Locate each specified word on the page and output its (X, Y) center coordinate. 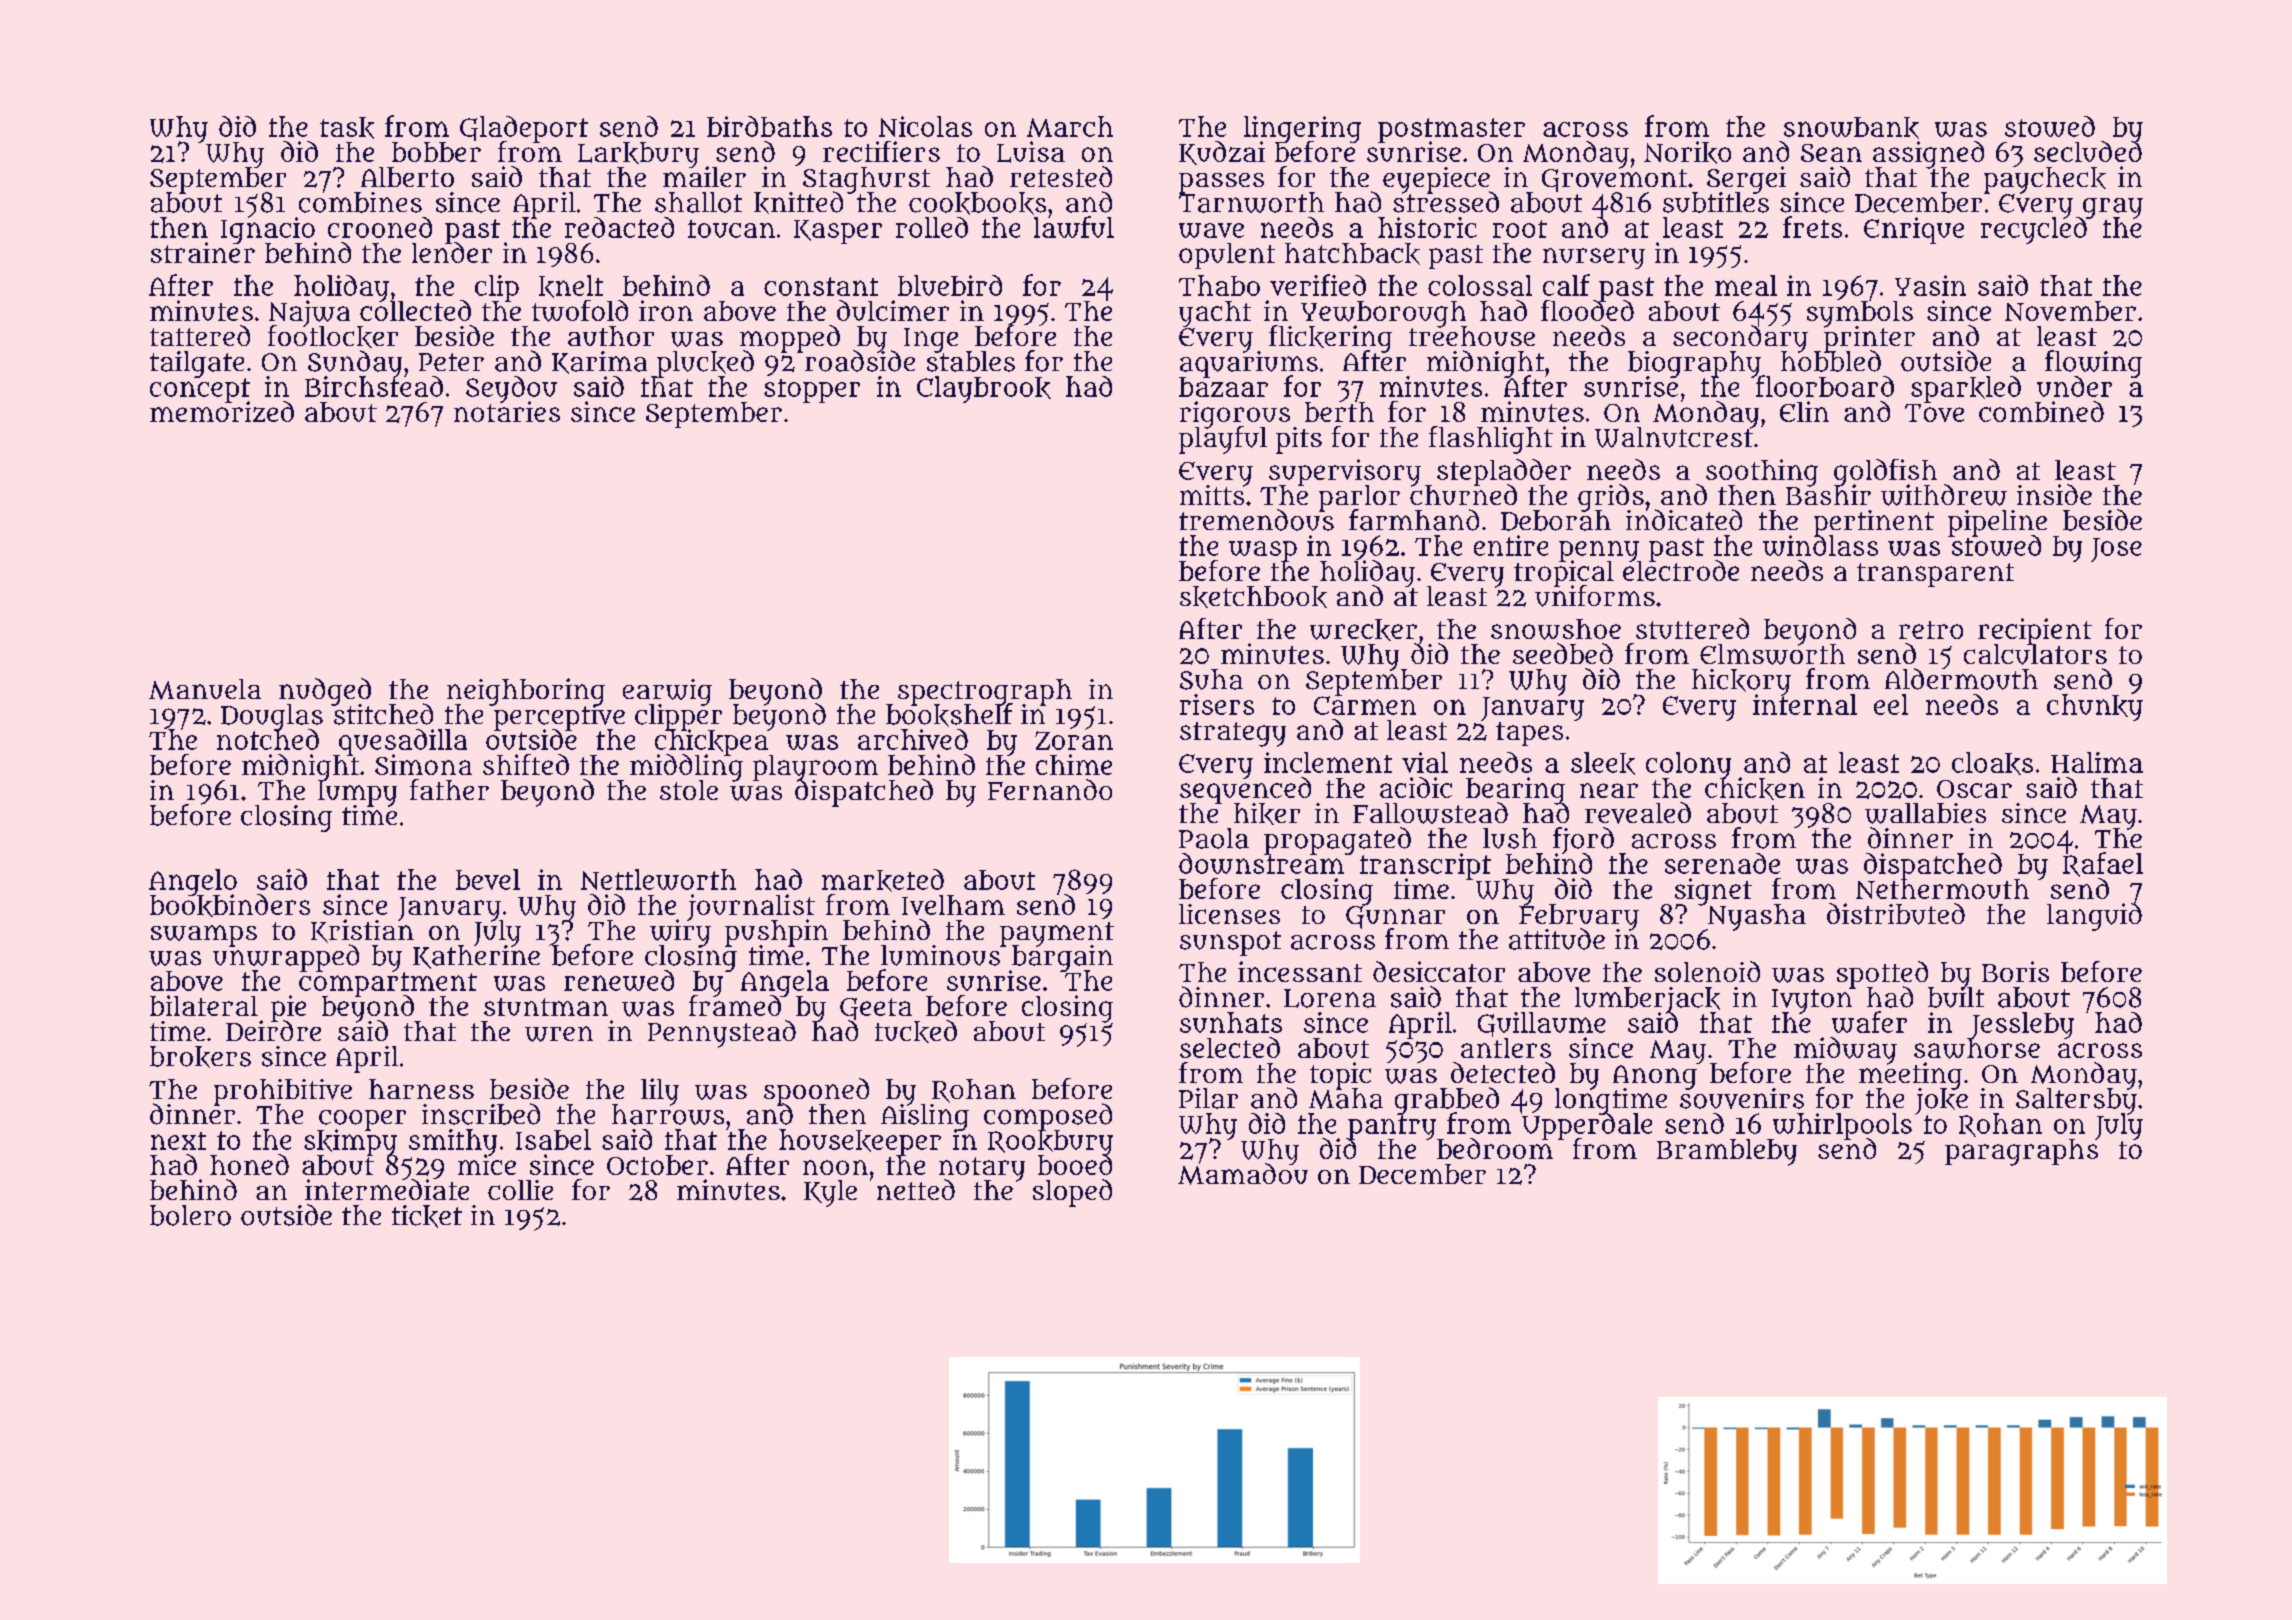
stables (971, 362)
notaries (507, 412)
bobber (436, 152)
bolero (190, 1215)
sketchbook (1253, 597)
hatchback (1352, 254)
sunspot (1230, 943)
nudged (325, 691)
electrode (1681, 571)
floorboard (1823, 387)
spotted (1882, 974)
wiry (680, 933)
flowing (2093, 363)
